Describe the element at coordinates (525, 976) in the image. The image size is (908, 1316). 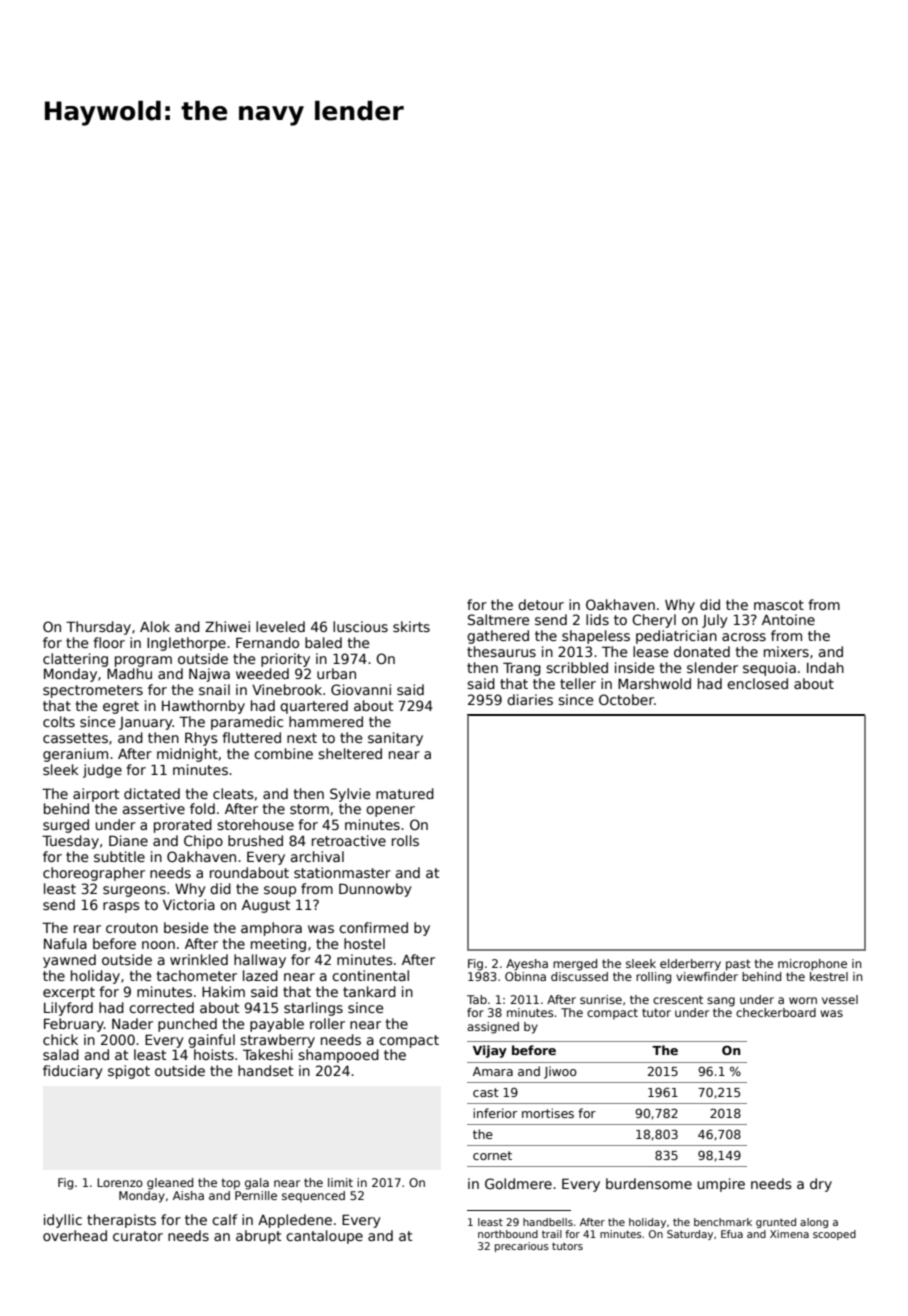
I see `Obinna` at that location.
